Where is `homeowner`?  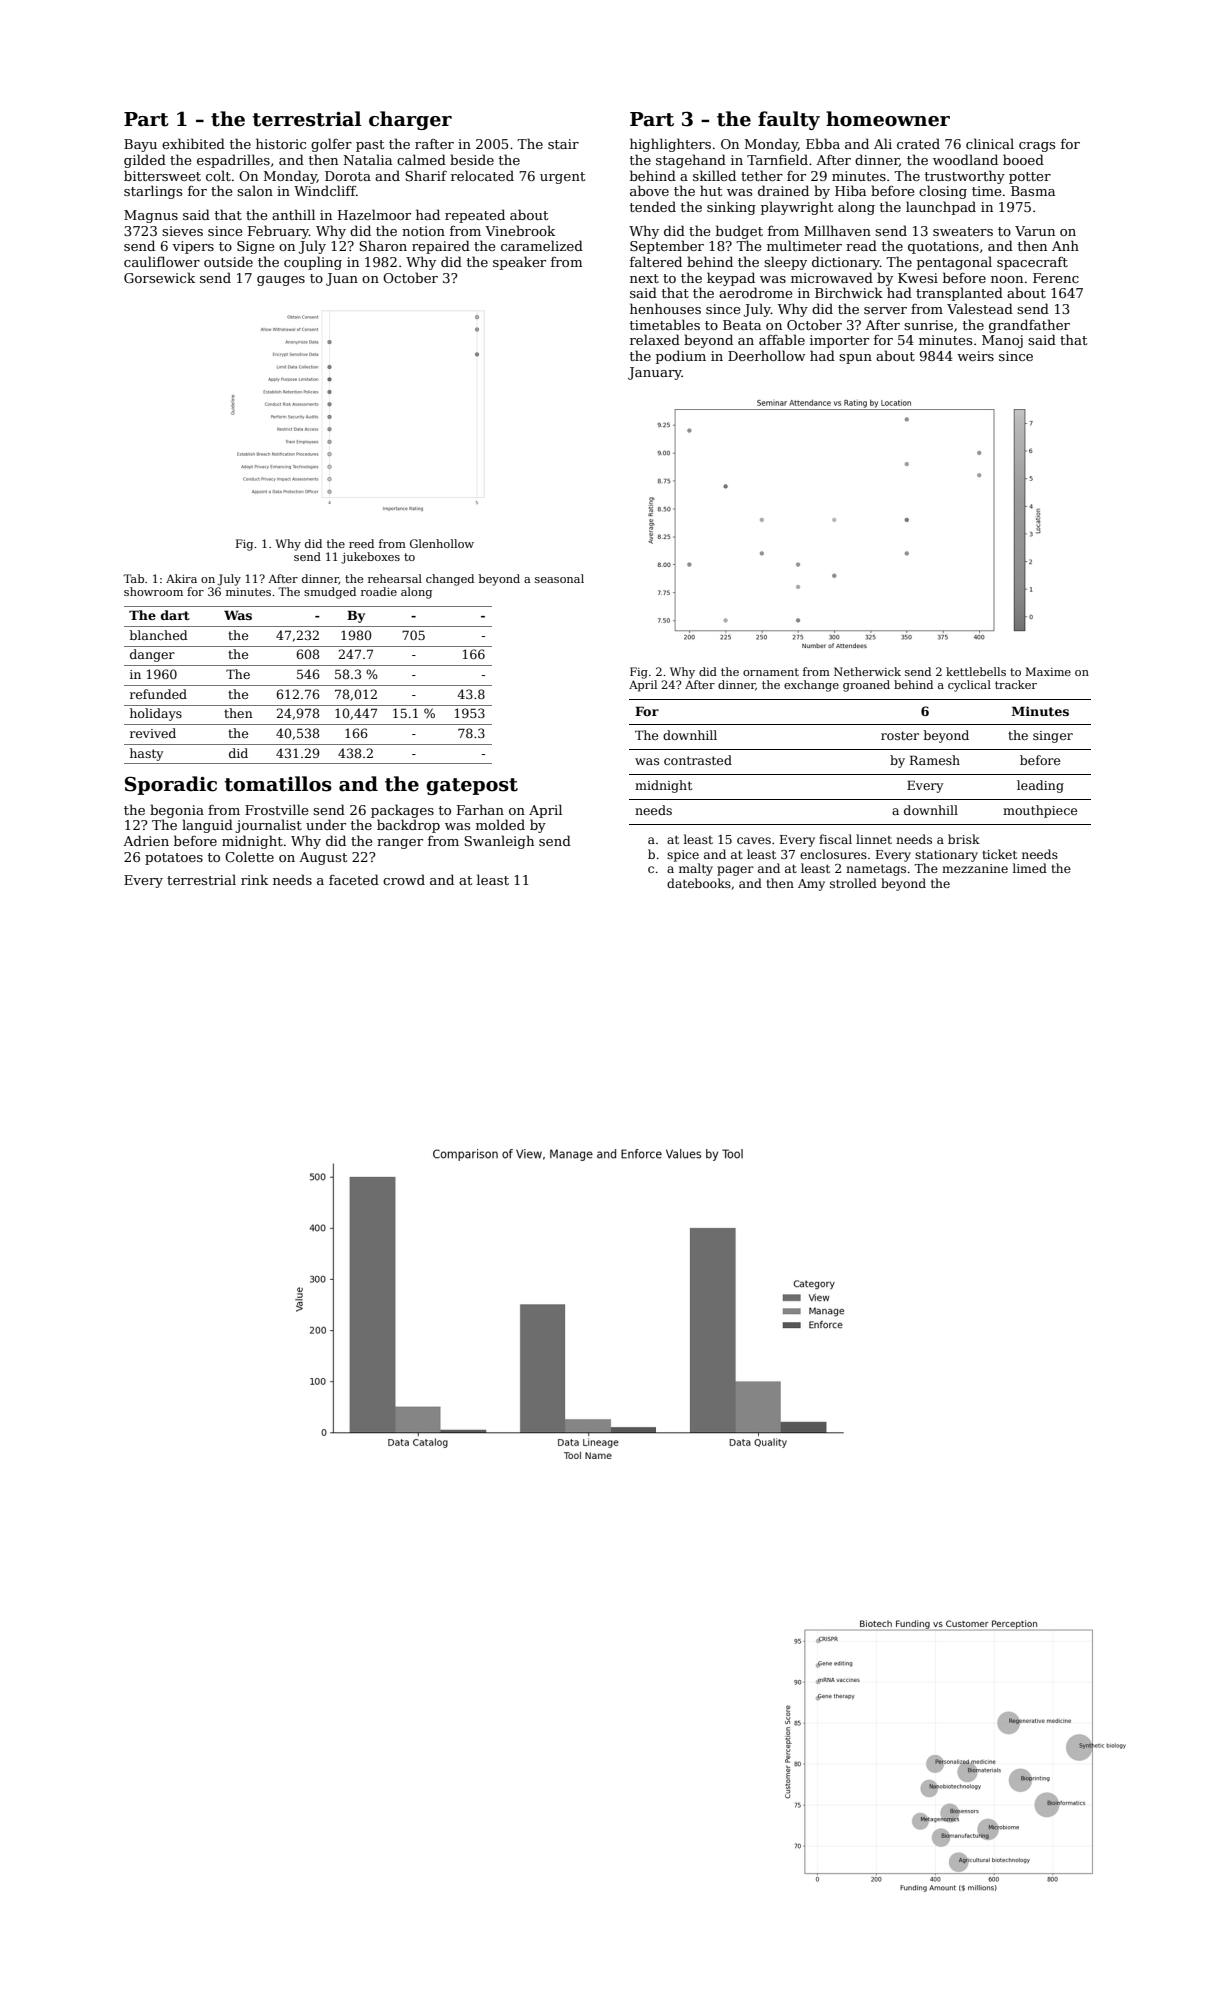 homeowner is located at coordinates (888, 119).
